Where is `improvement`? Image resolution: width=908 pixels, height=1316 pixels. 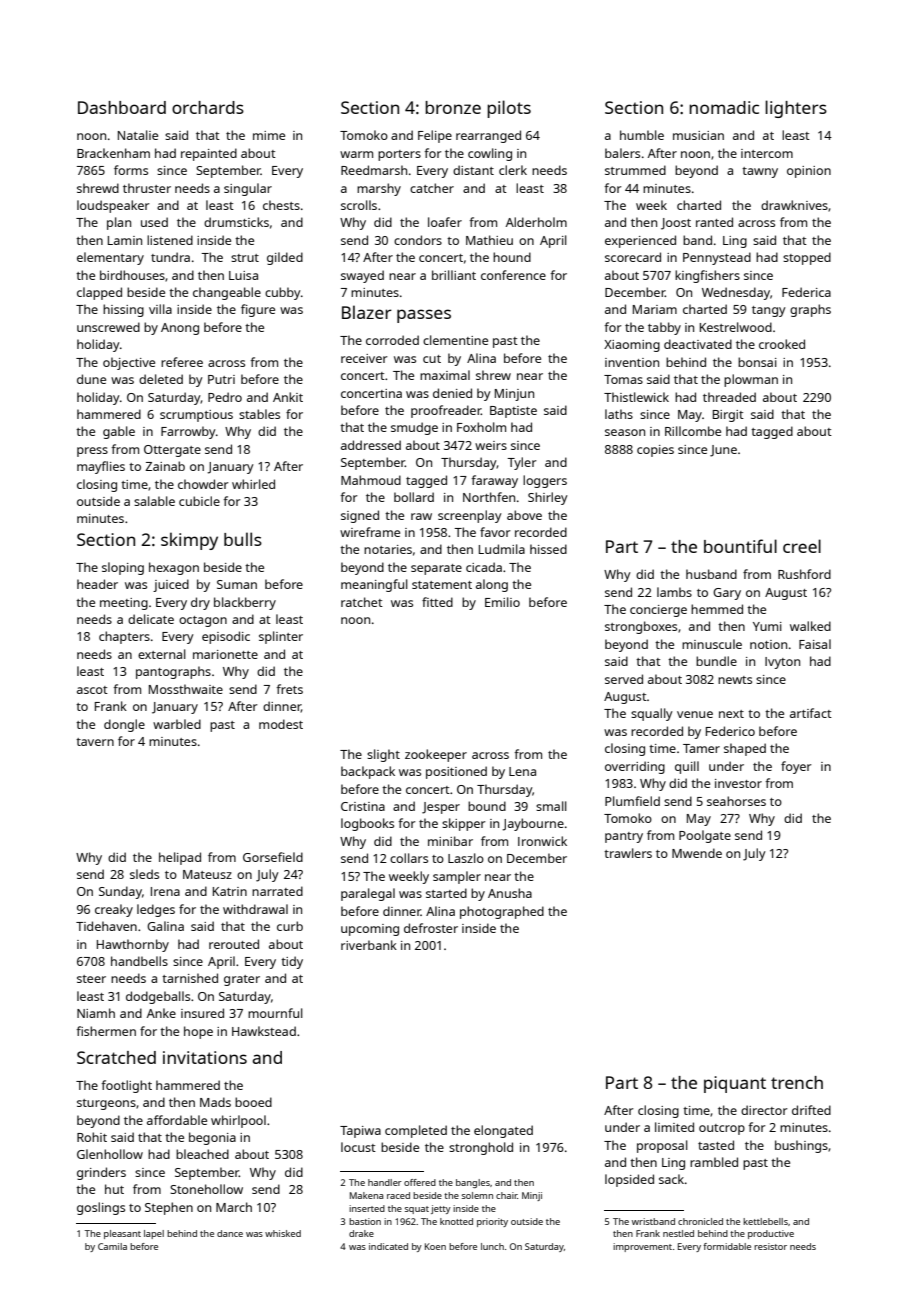
improvement is located at coordinates (642, 1247).
